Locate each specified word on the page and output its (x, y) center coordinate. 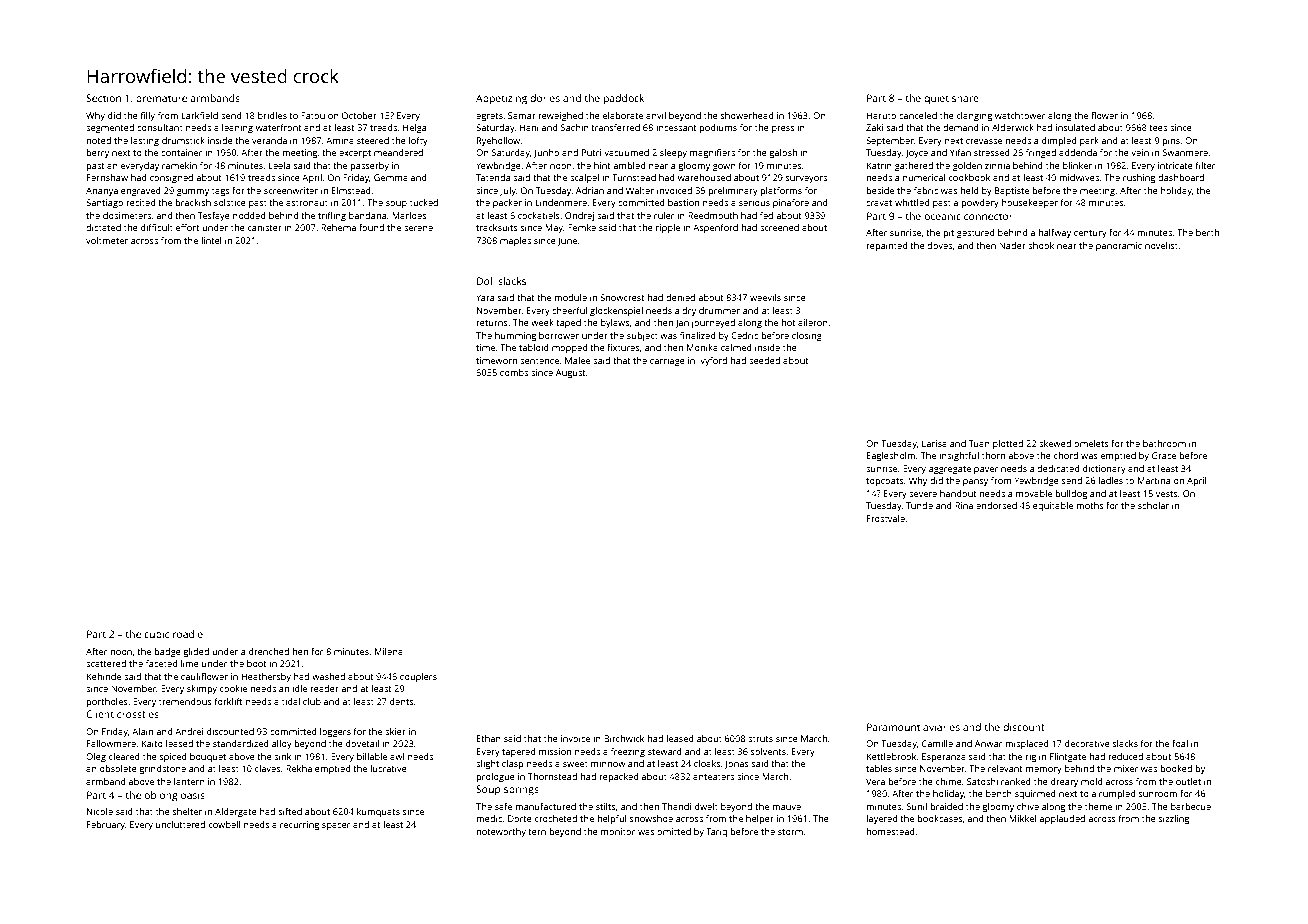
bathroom (1164, 443)
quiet (936, 99)
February (106, 825)
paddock (624, 99)
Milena (389, 651)
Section (103, 98)
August (571, 373)
